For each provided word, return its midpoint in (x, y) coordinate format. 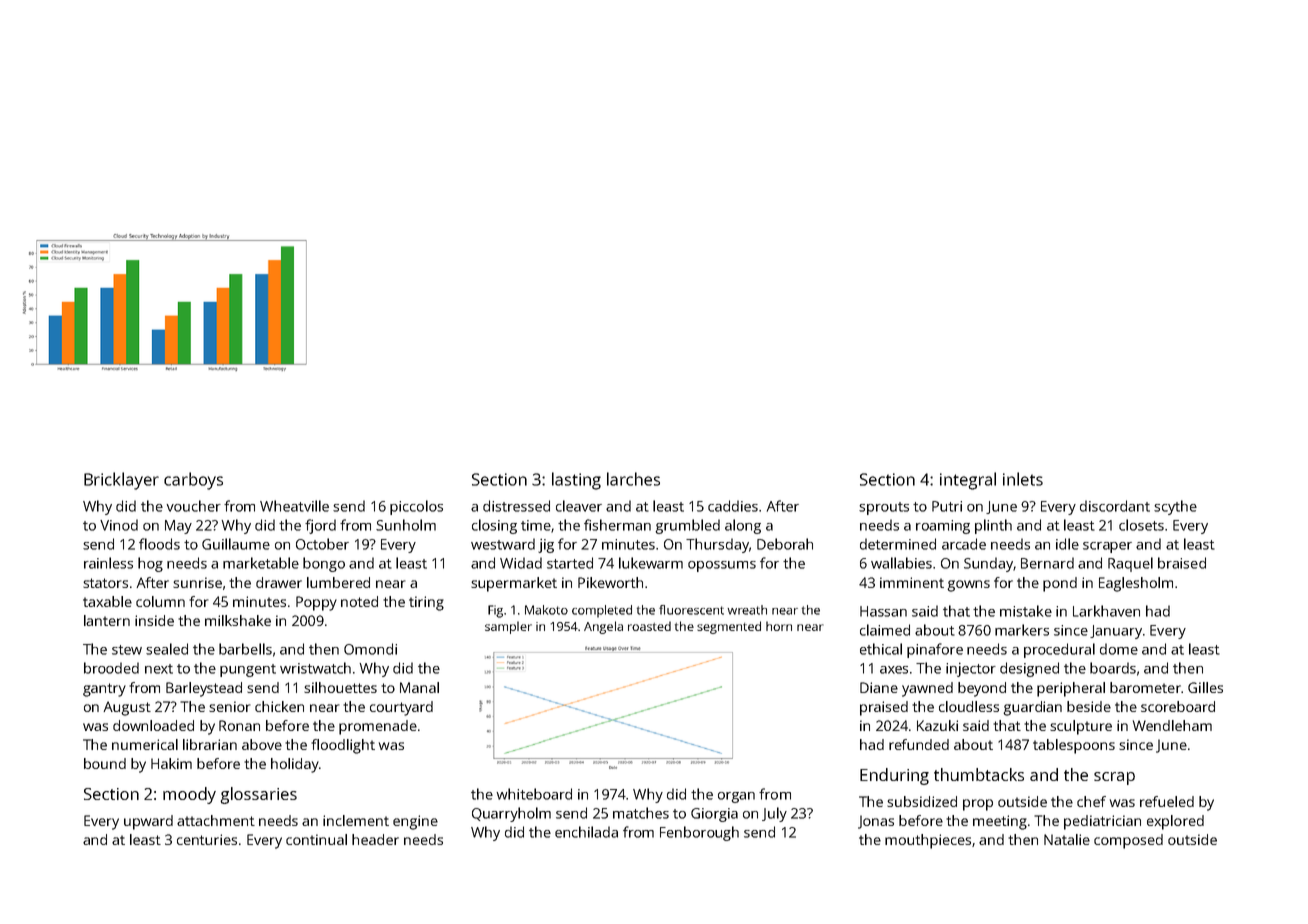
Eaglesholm (1136, 584)
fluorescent (691, 610)
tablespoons (1074, 746)
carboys (193, 481)
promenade (378, 727)
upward (148, 822)
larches (633, 479)
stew (127, 650)
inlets (1023, 479)
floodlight (343, 746)
